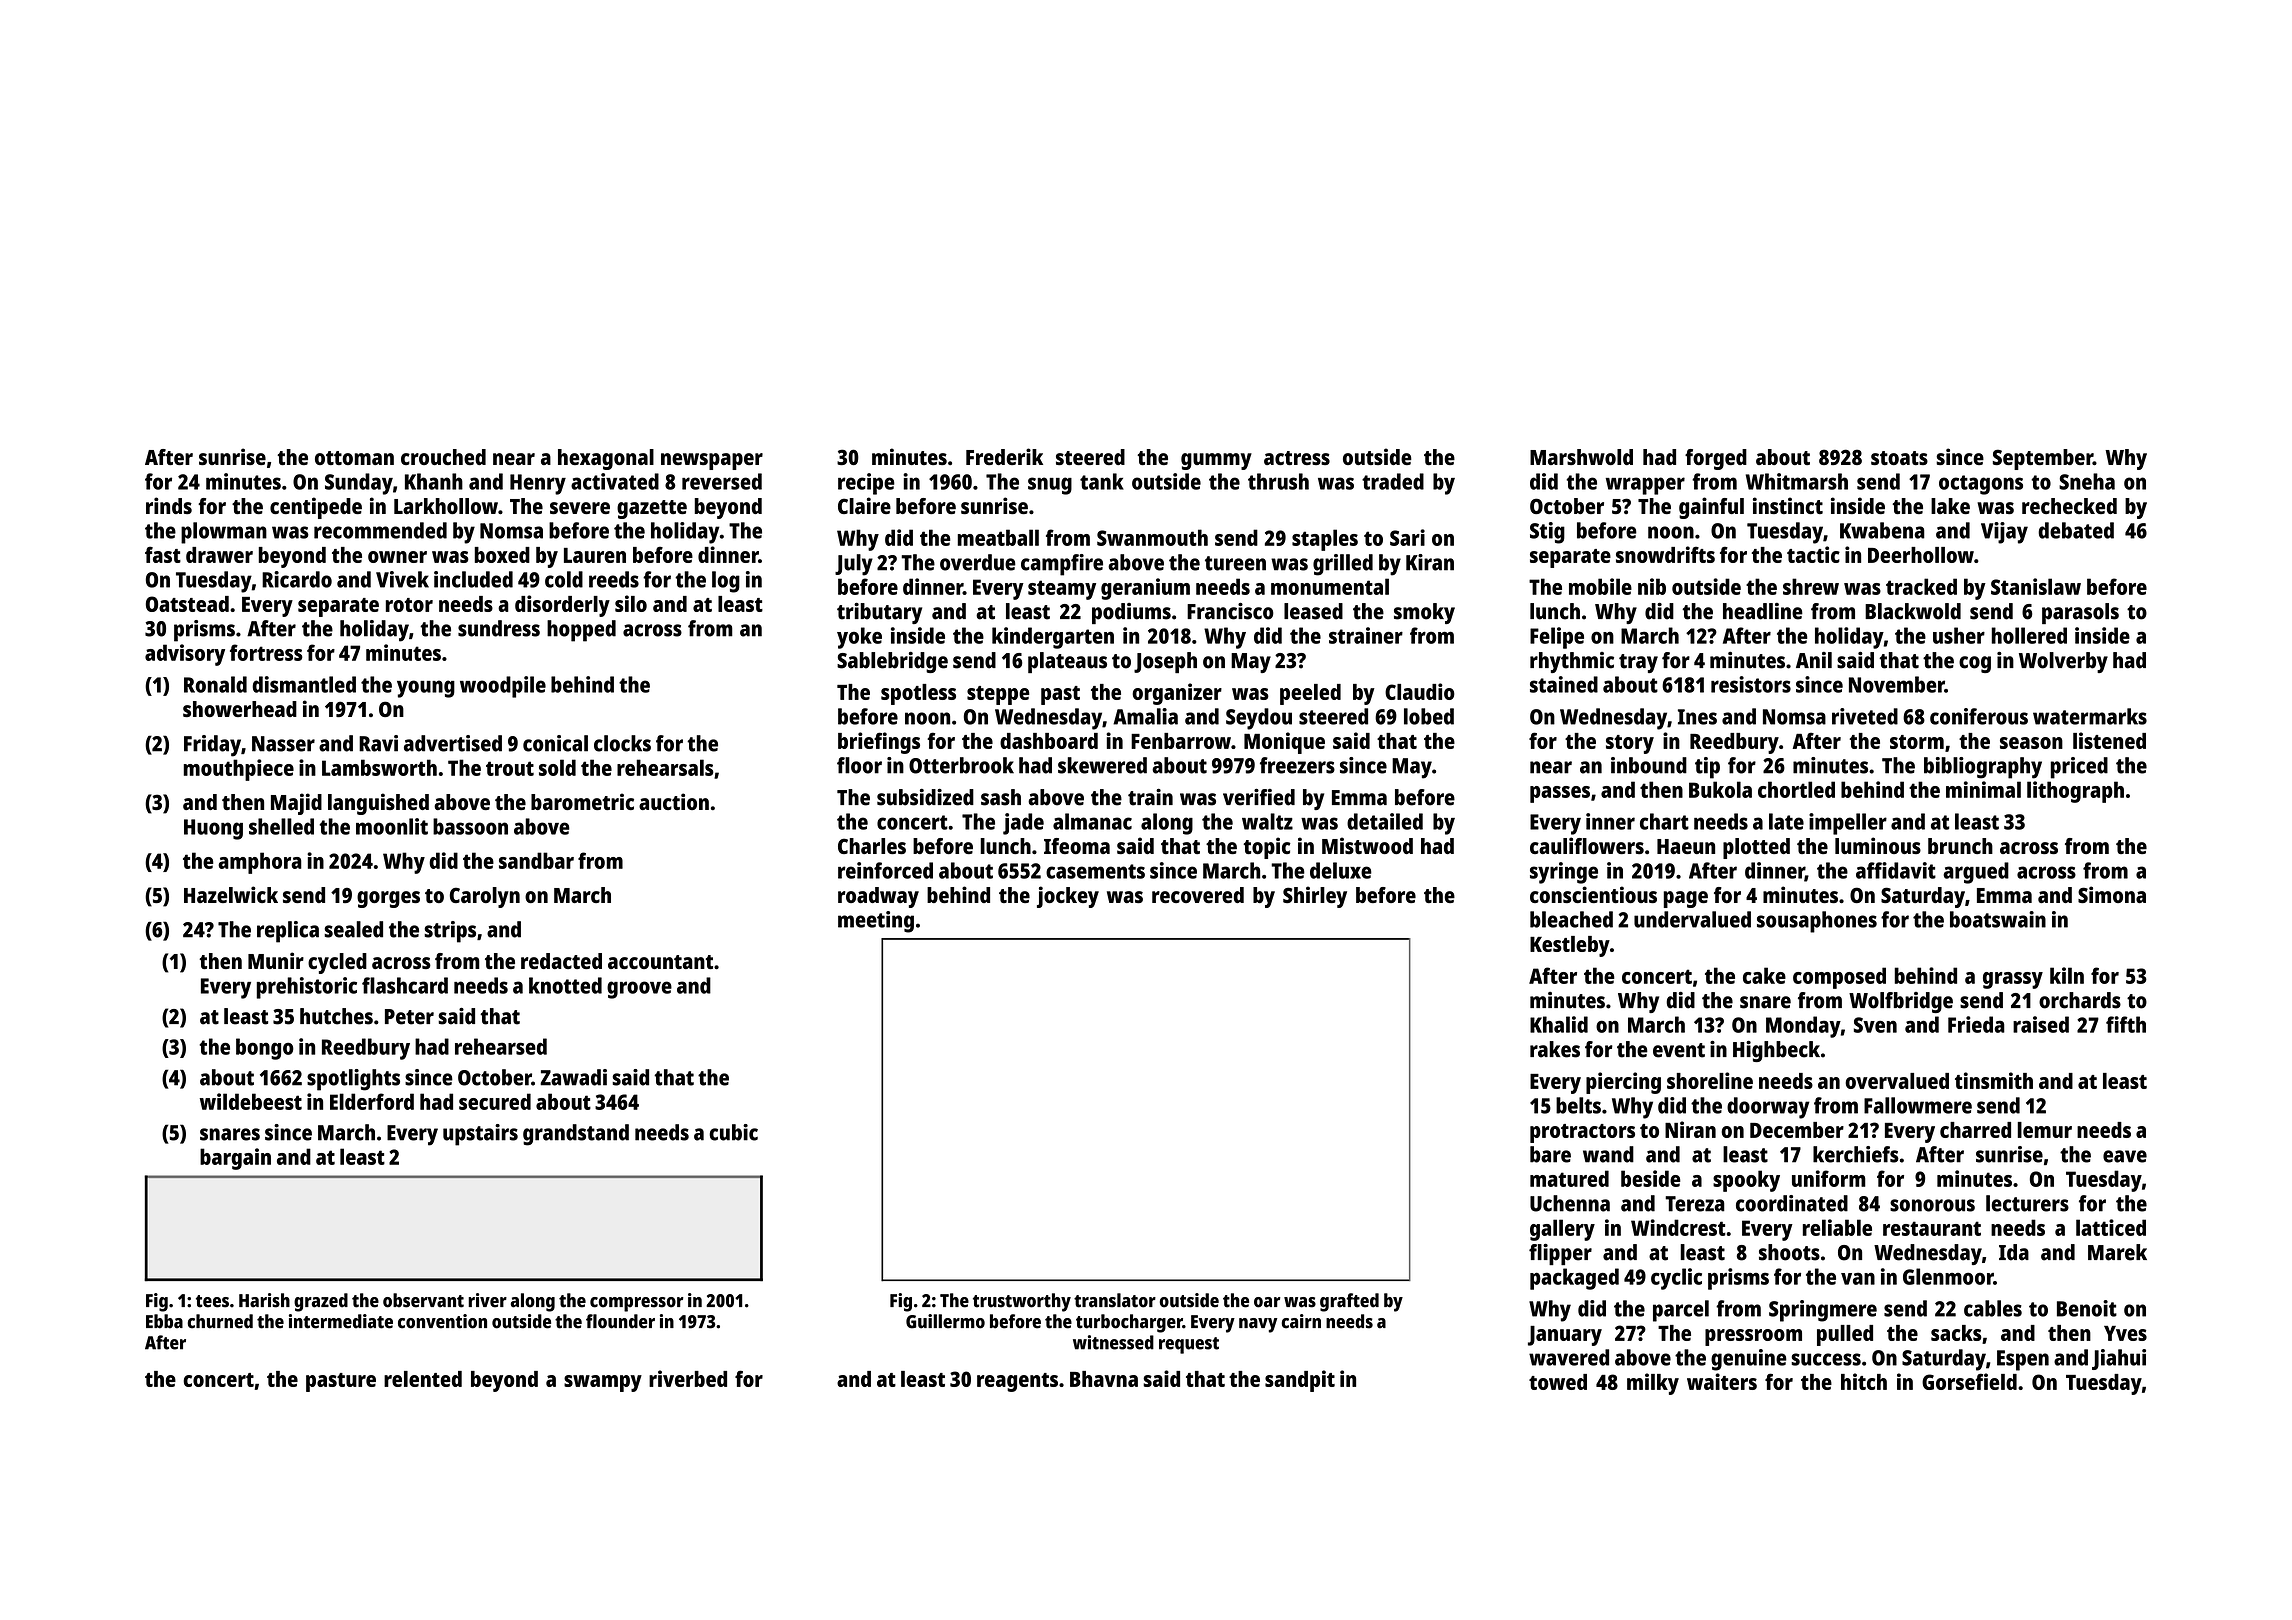 The image size is (2292, 1620). I want to click on Majid, so click(296, 804).
